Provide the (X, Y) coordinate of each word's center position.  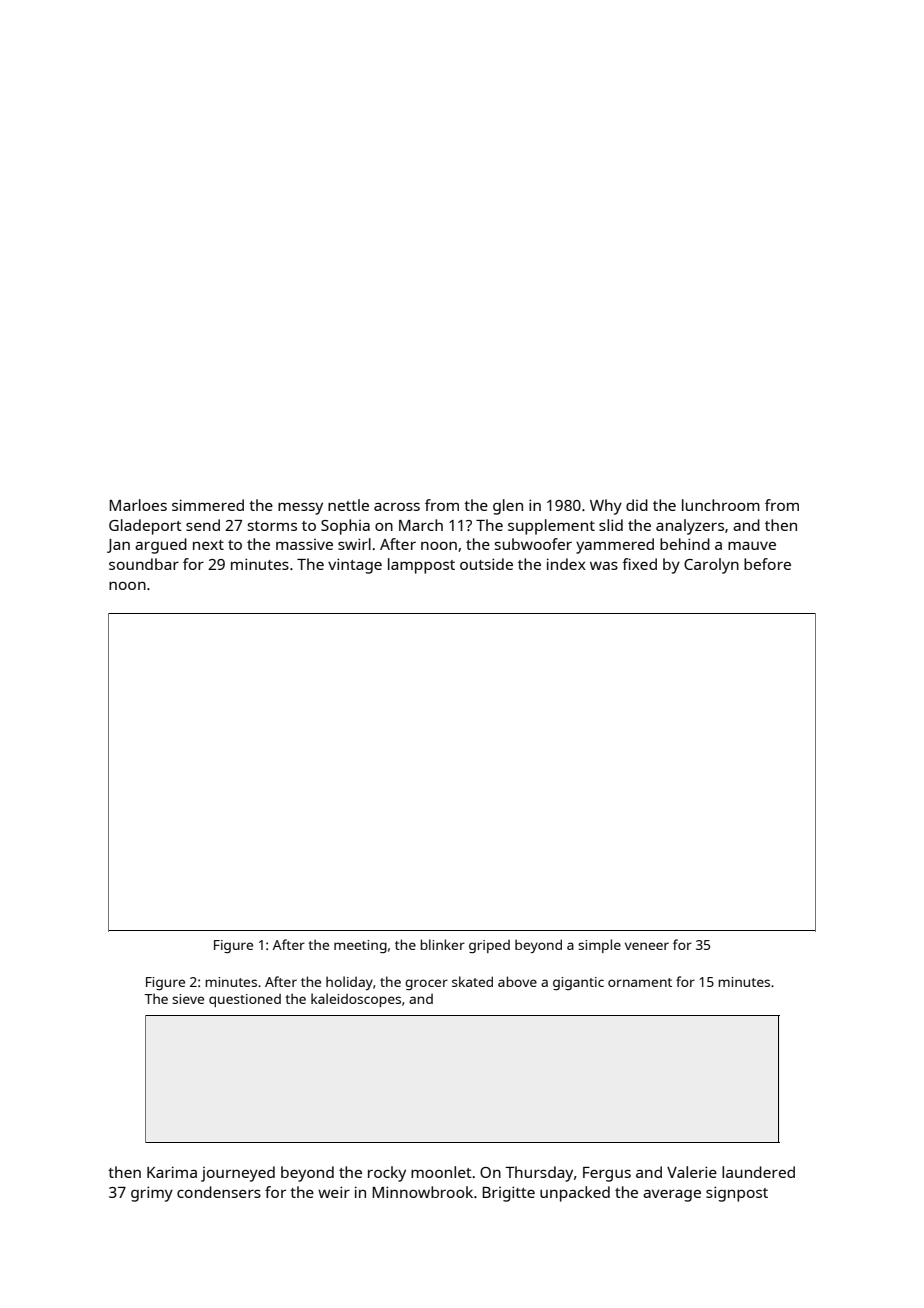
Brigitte (508, 1194)
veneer (647, 946)
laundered (758, 1172)
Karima (172, 1172)
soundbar (144, 564)
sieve (188, 999)
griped (489, 946)
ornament (640, 982)
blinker (442, 944)
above (517, 981)
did (637, 505)
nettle (348, 505)
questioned (245, 1000)
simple (599, 946)
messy (300, 508)
